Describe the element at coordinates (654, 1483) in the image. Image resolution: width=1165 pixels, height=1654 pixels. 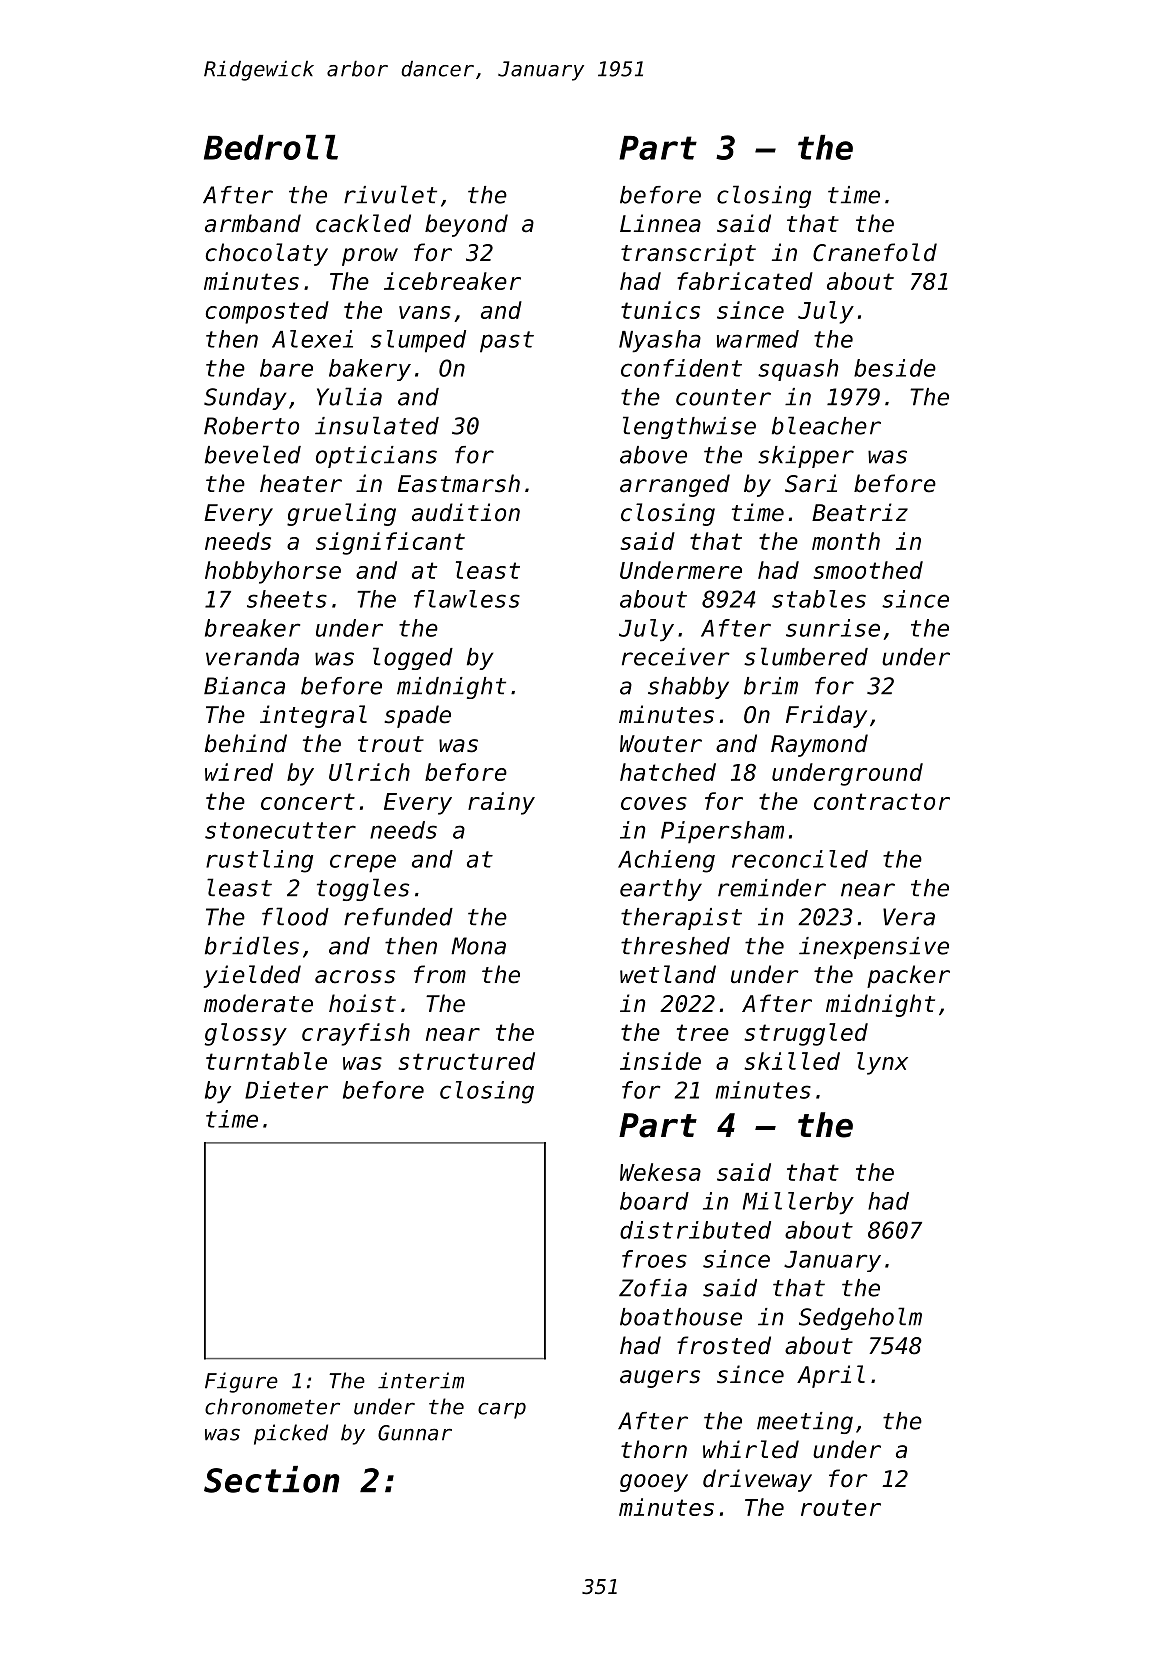
I see `gooey` at that location.
